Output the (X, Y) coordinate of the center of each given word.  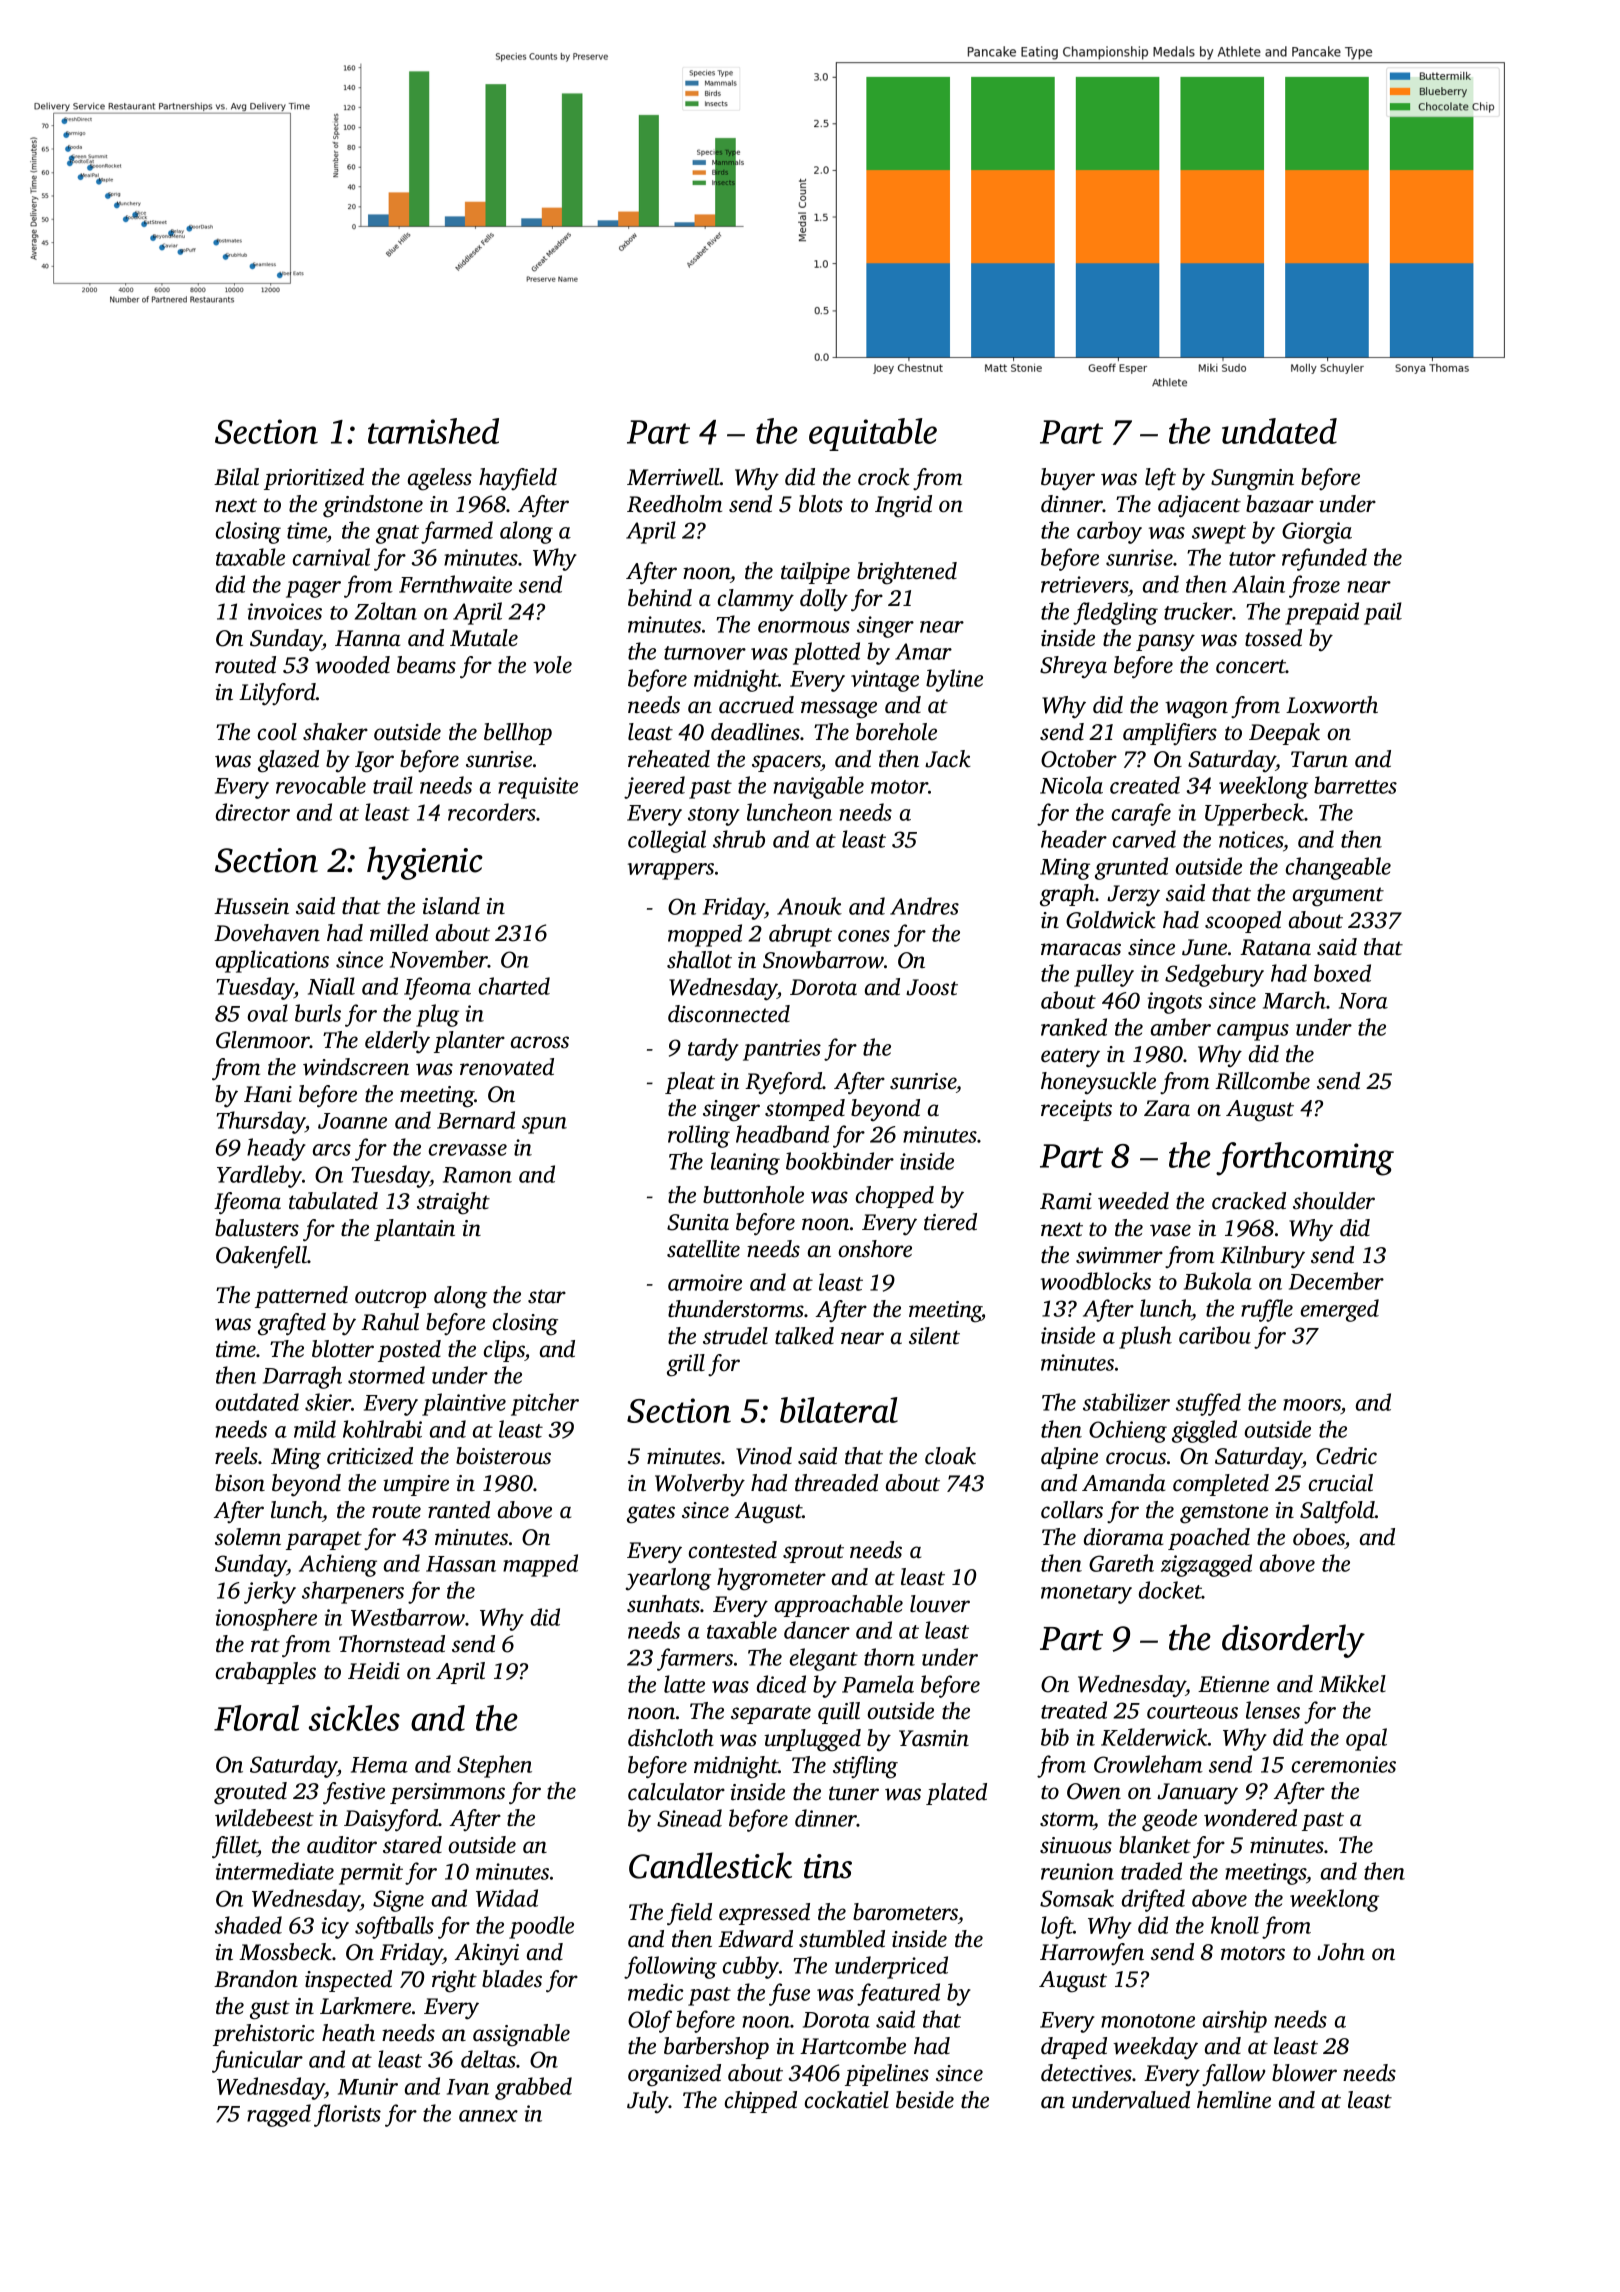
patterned (301, 1297)
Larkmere (365, 2006)
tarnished (433, 431)
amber (1181, 1027)
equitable (873, 434)
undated (1279, 431)
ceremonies (1344, 1764)
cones (864, 936)
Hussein (251, 906)
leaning (745, 1163)
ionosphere (266, 1619)
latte (684, 1684)
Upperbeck (1254, 814)
